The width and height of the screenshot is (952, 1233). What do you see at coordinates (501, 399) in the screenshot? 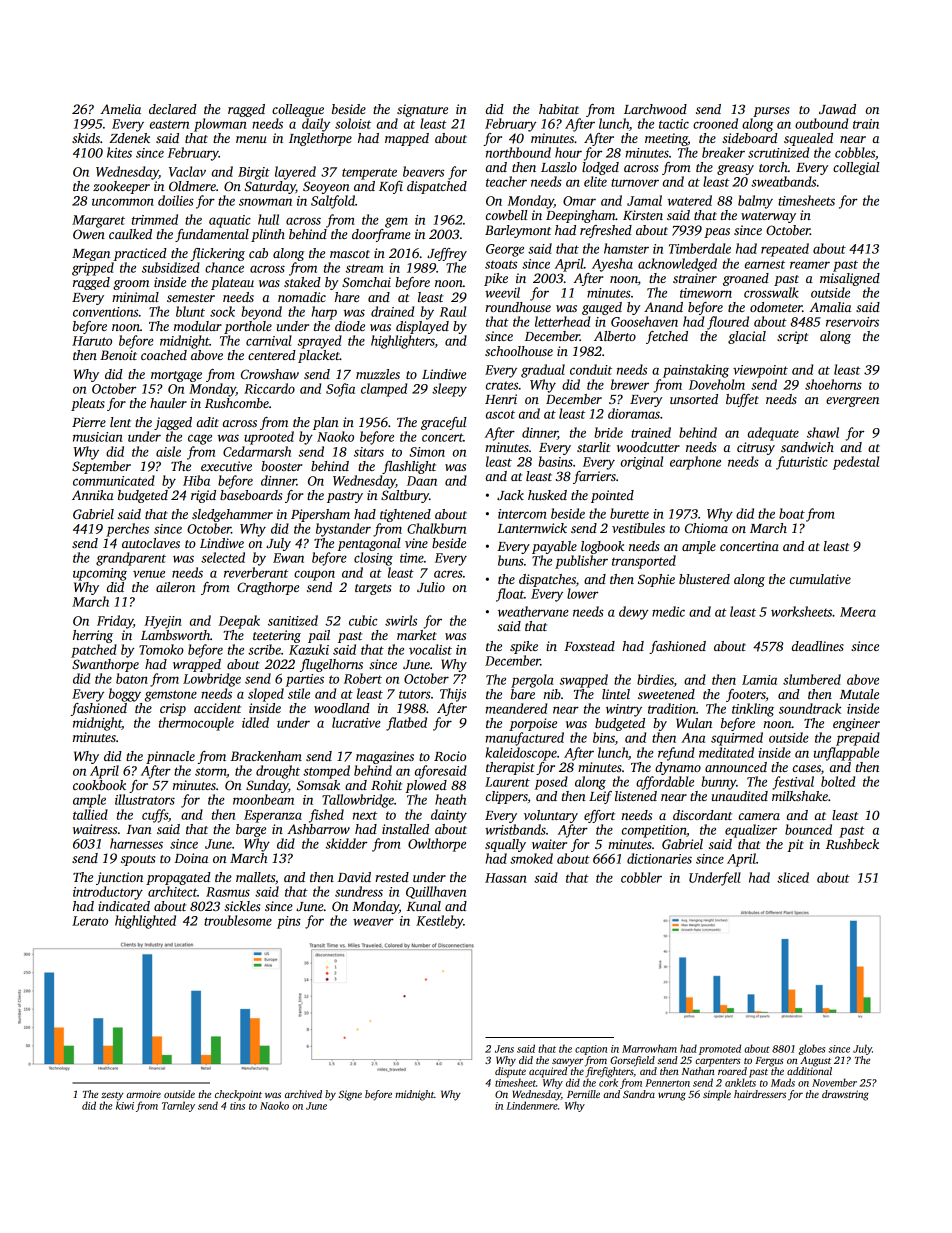
I see `Henri` at bounding box center [501, 399].
